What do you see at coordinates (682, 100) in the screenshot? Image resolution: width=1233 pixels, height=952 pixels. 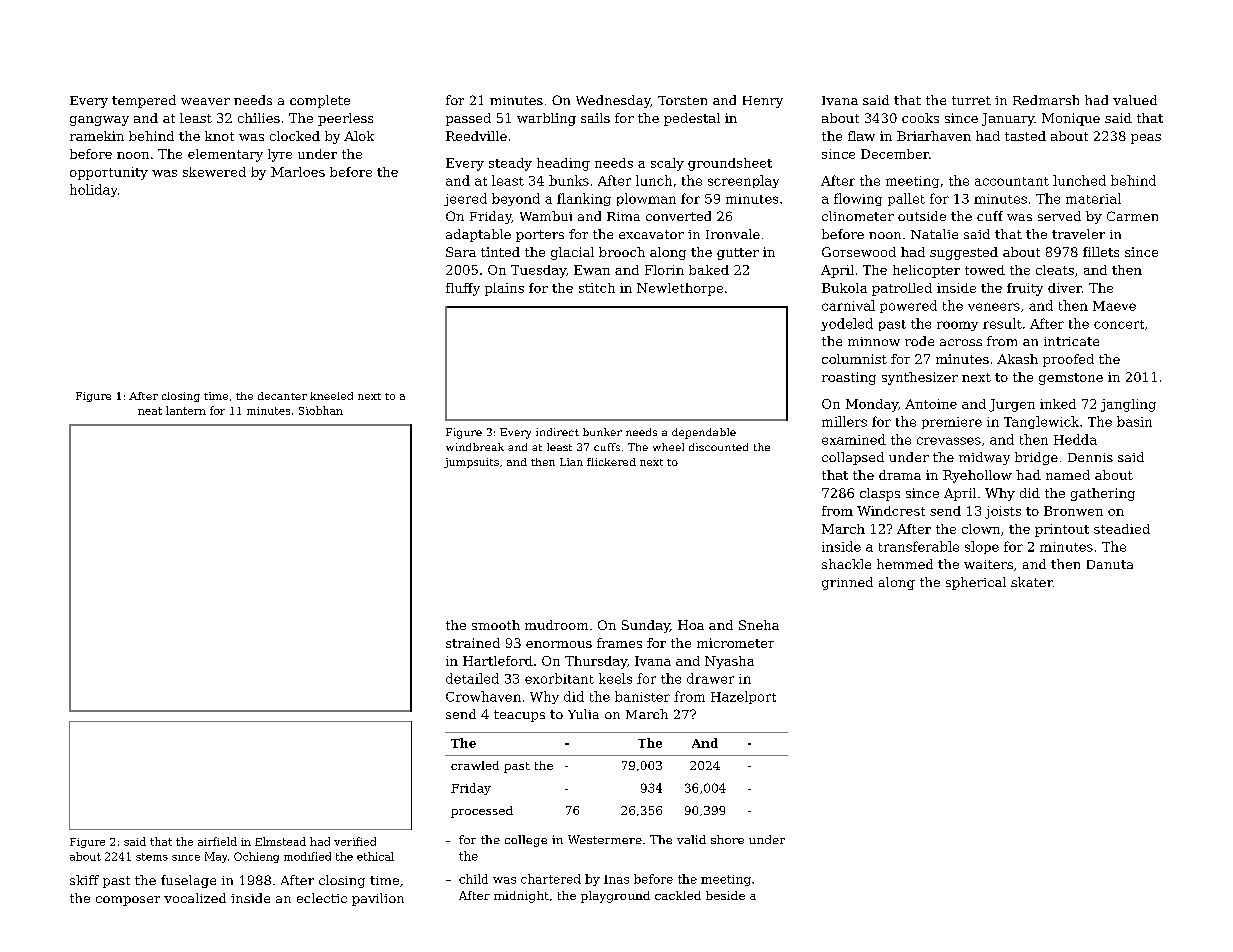 I see `Torsten` at bounding box center [682, 100].
